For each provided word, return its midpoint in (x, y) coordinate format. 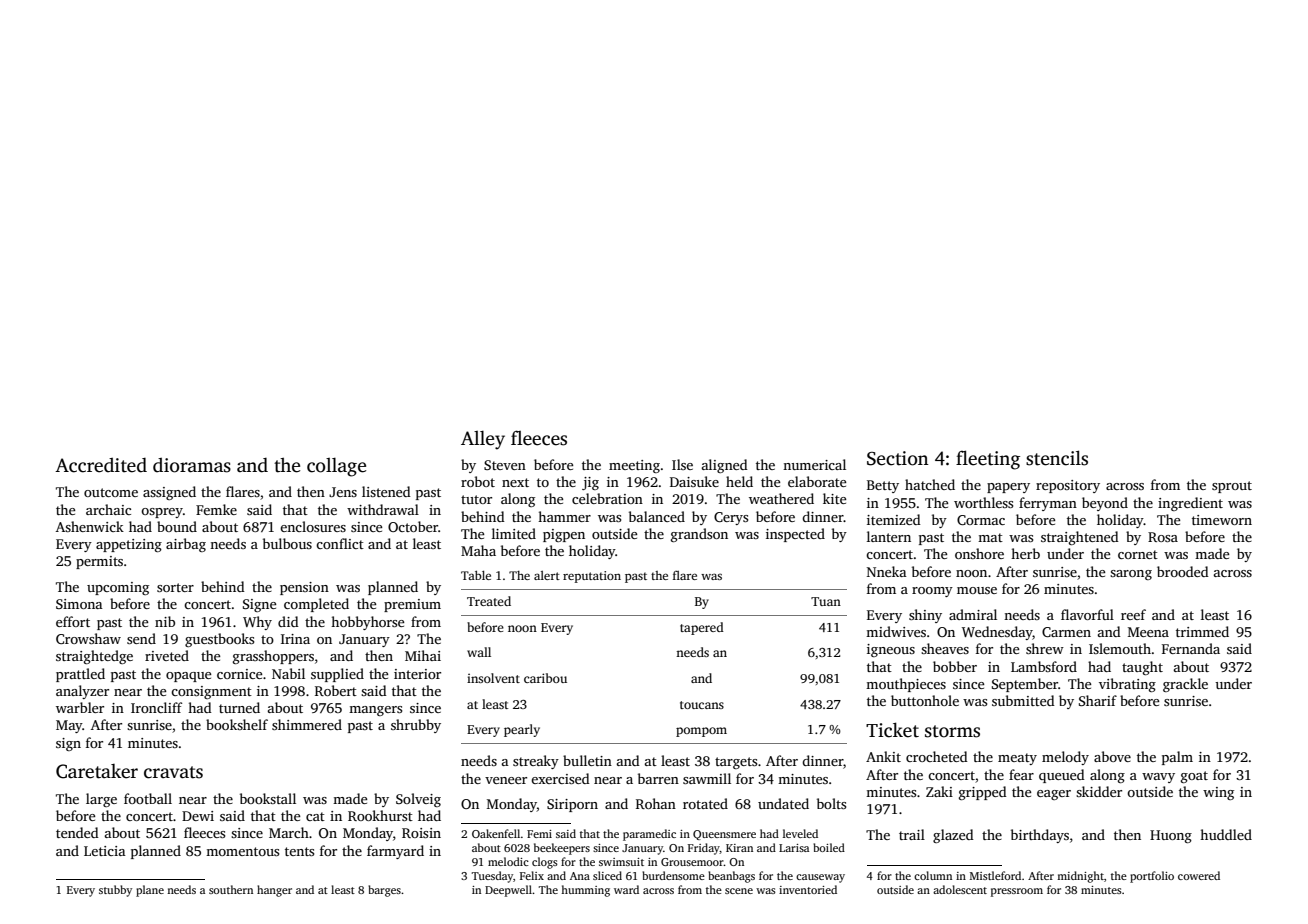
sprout (1232, 487)
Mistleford (995, 875)
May (69, 726)
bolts (831, 803)
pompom (701, 732)
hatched (930, 484)
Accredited (101, 465)
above (1112, 756)
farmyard (395, 852)
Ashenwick (90, 526)
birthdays (1040, 836)
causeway (820, 878)
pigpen (564, 535)
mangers (375, 711)
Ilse (682, 464)
